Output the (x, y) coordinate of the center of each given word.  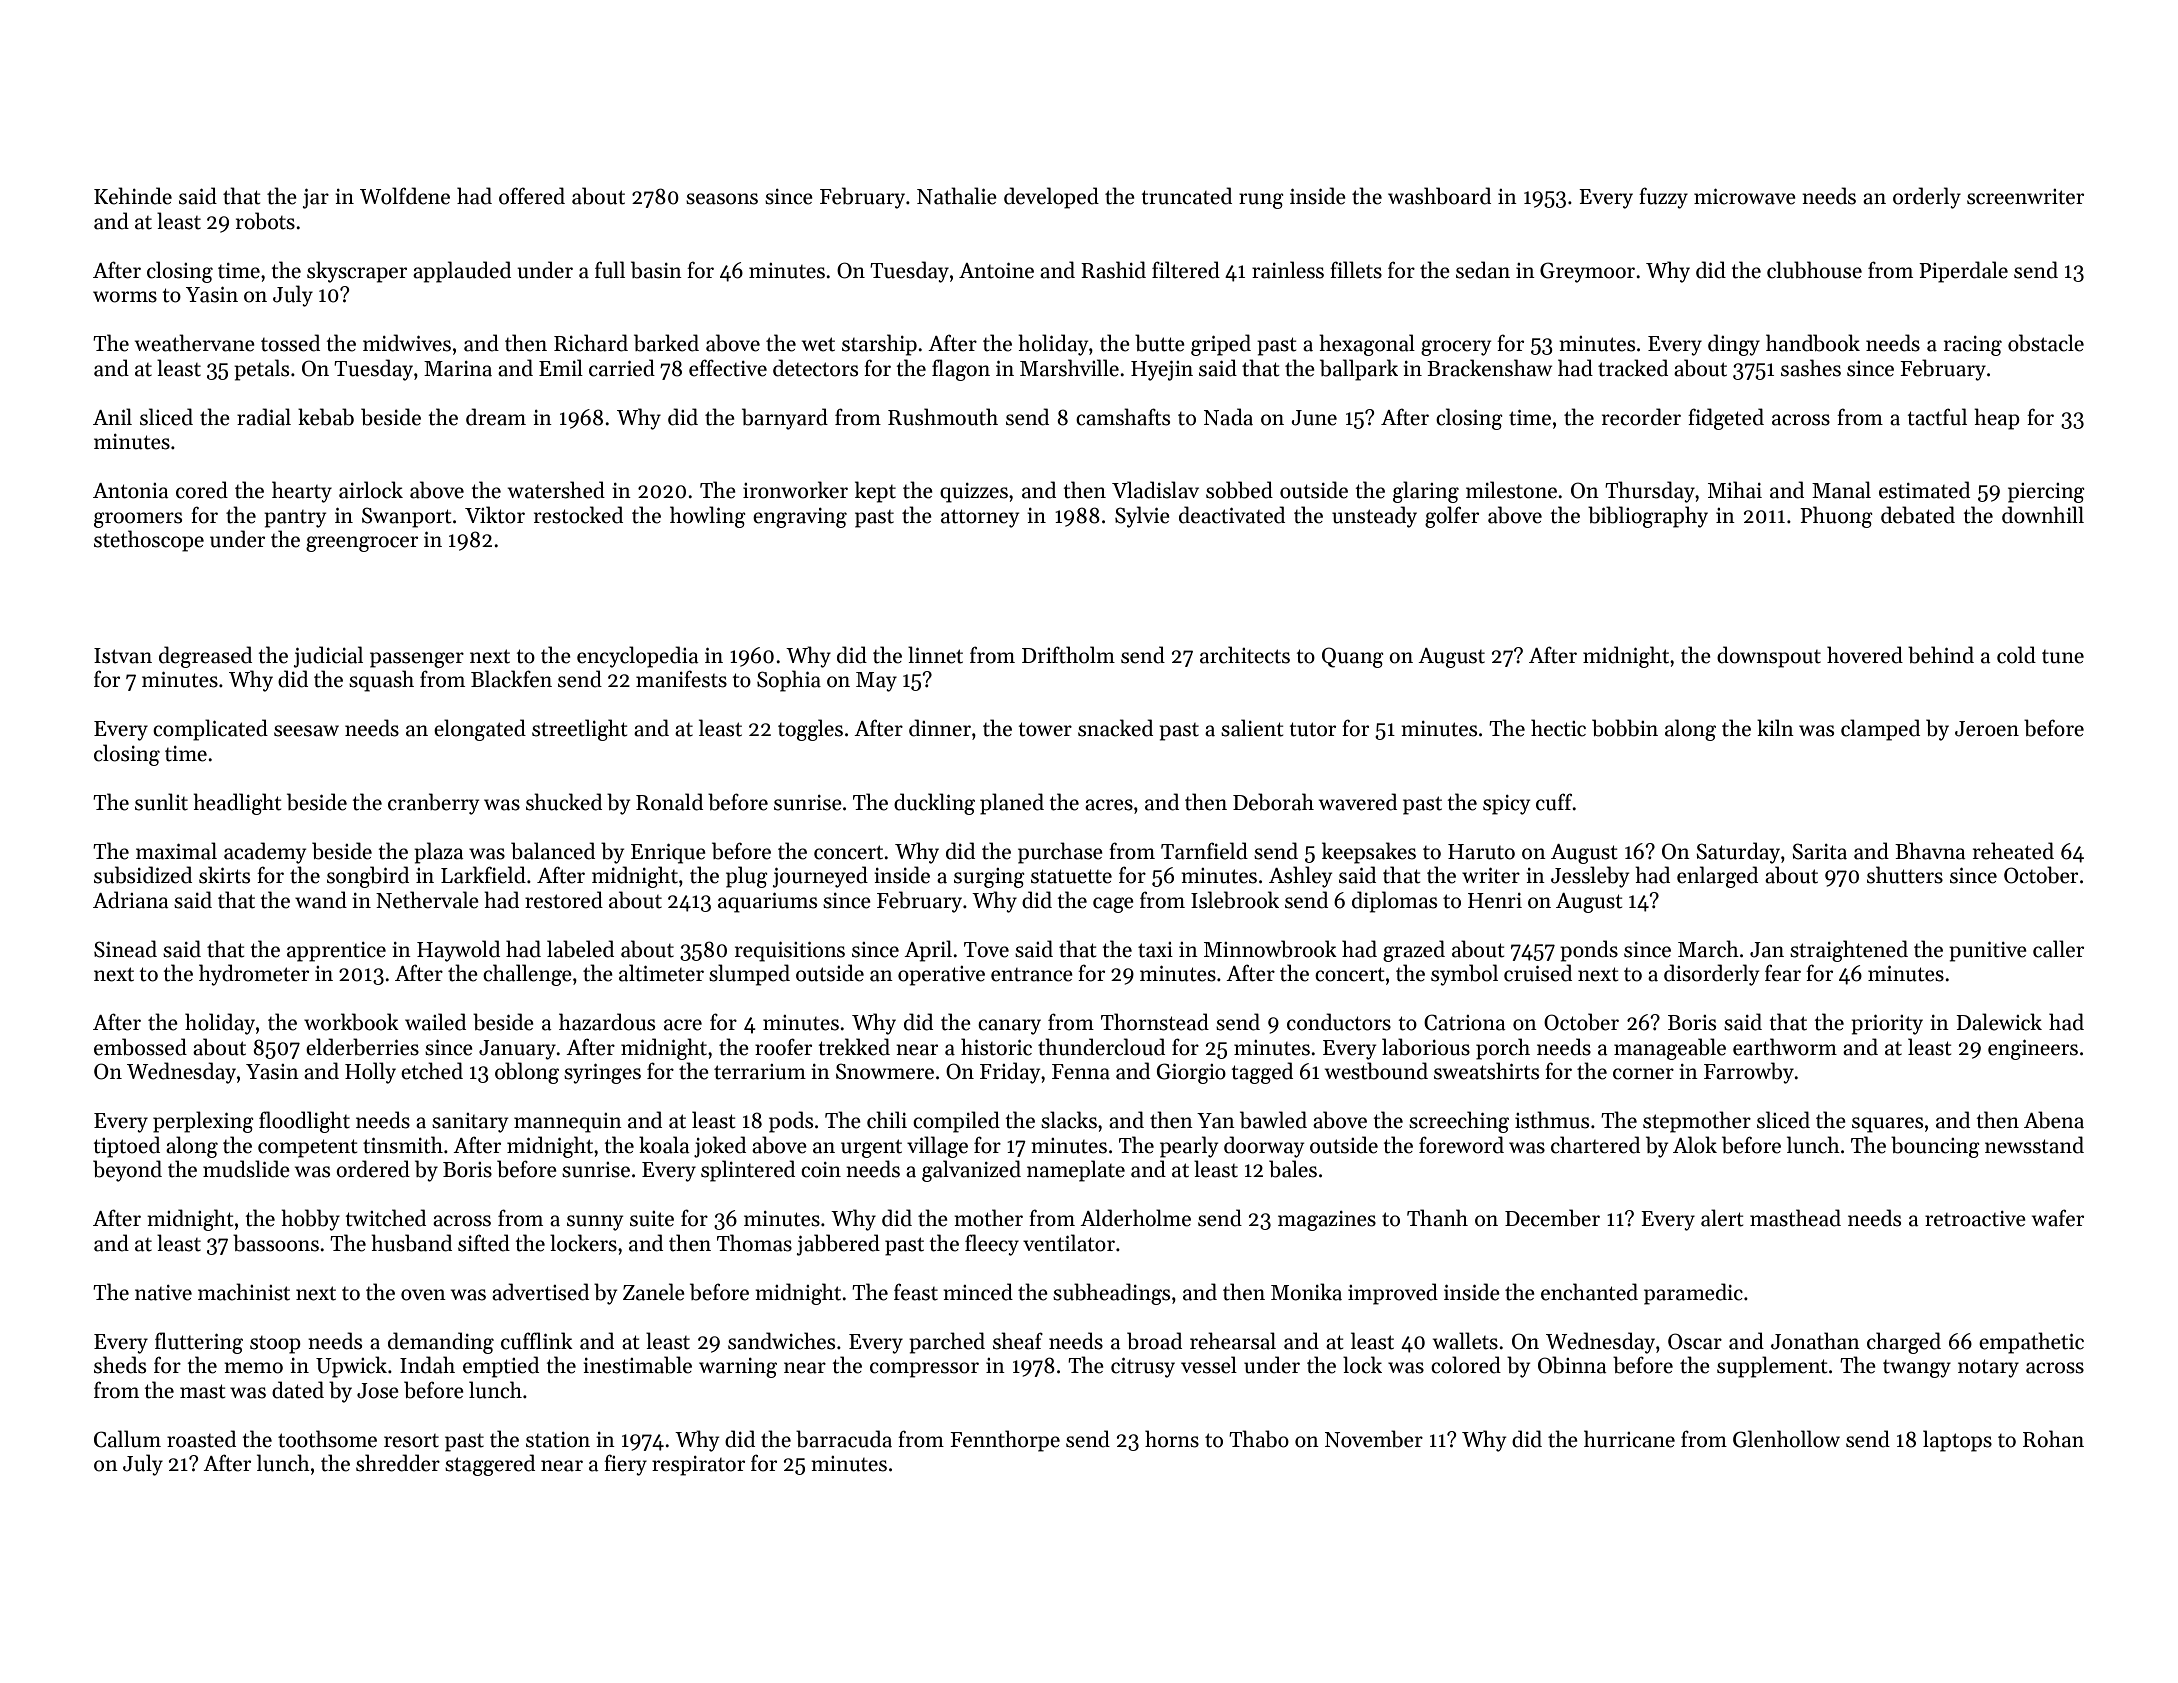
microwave (1745, 197)
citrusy (1143, 1368)
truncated (1187, 196)
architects (1245, 655)
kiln (1775, 727)
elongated (480, 730)
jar (316, 199)
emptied (501, 1367)
